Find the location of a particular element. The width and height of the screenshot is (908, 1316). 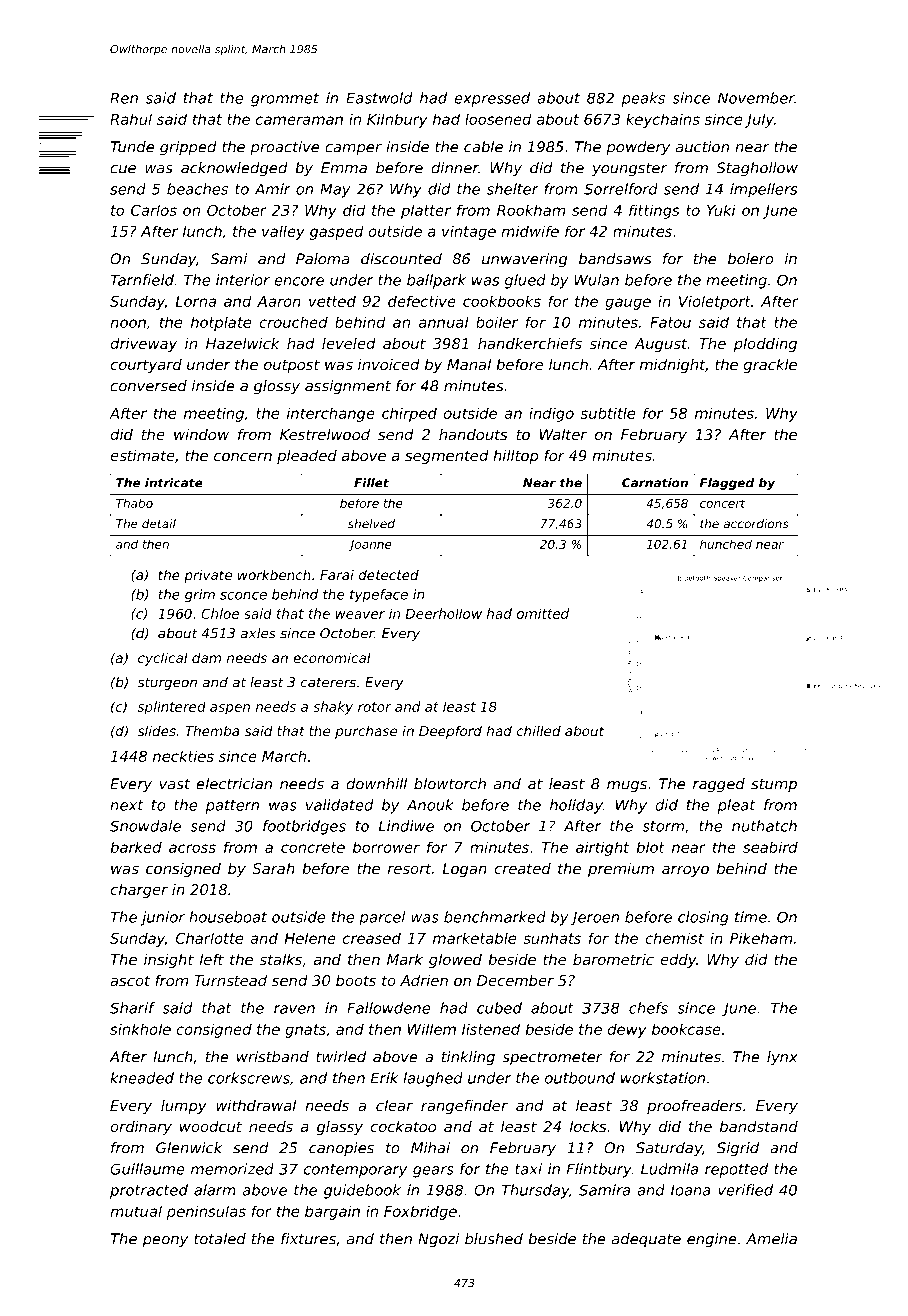

contemporary is located at coordinates (355, 1171).
